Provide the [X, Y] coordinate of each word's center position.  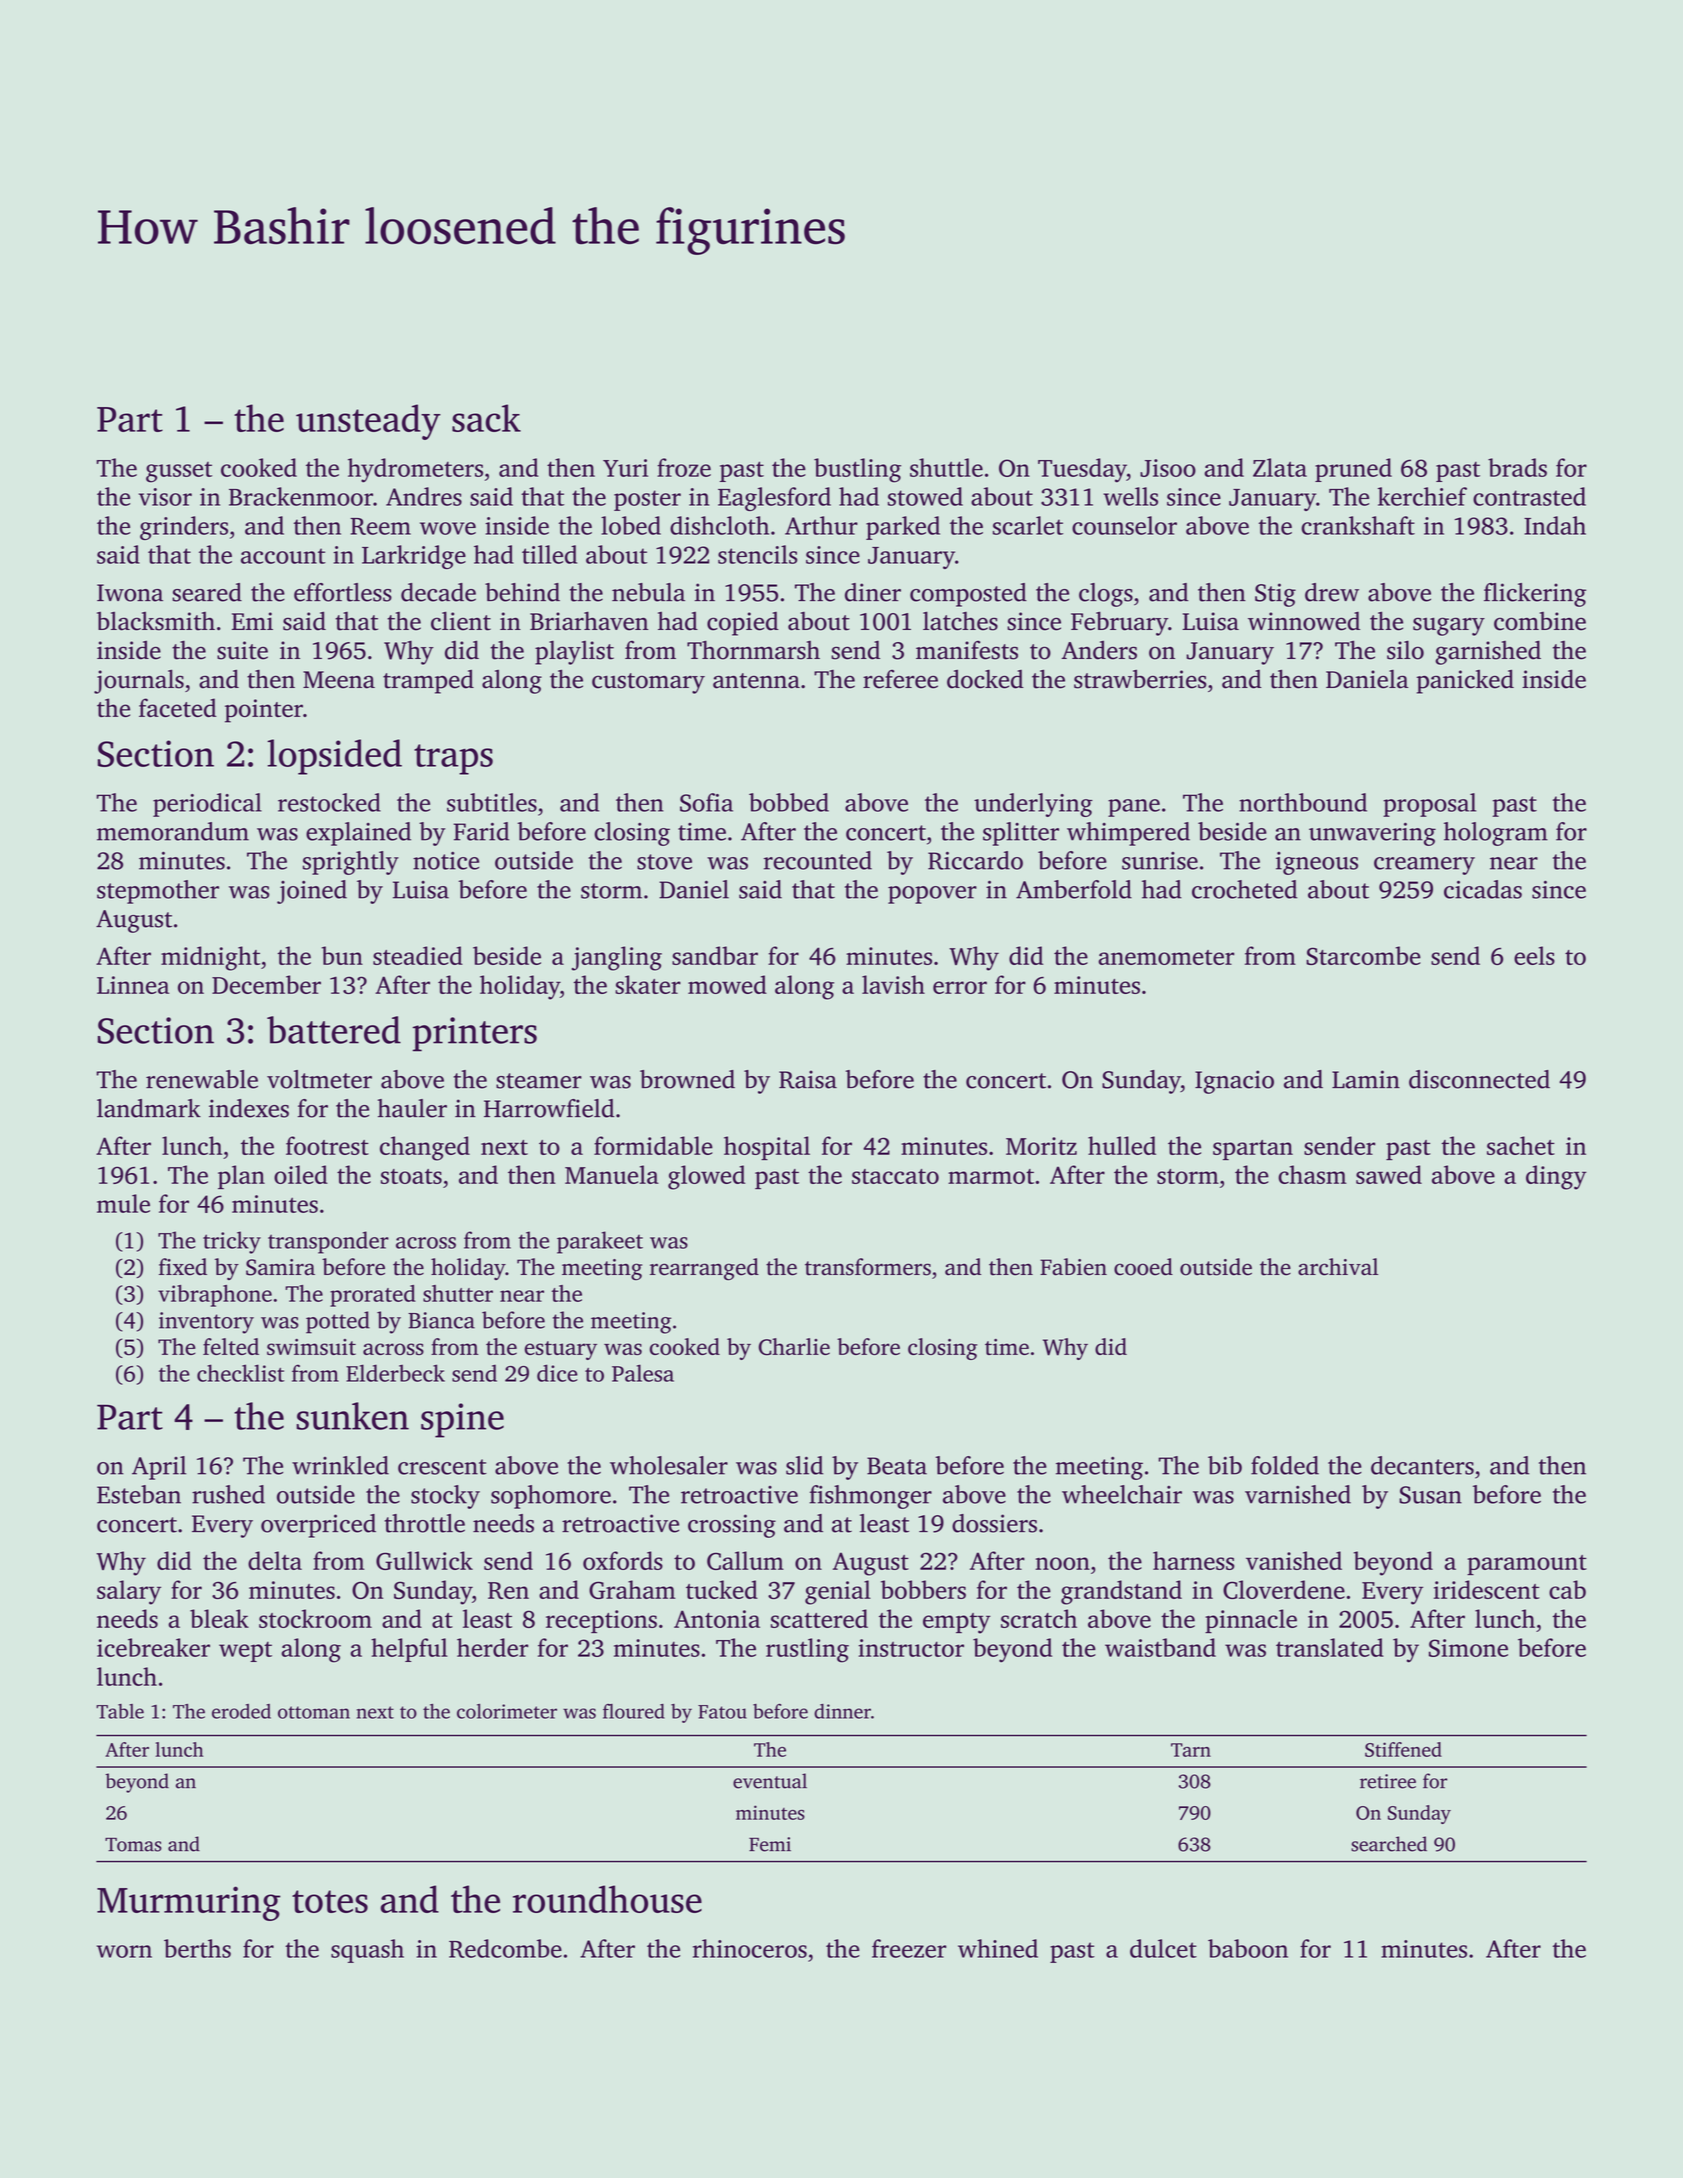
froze [684, 467]
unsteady [368, 422]
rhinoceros [750, 1948]
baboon [1248, 1948]
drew [1332, 592]
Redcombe [505, 1948]
